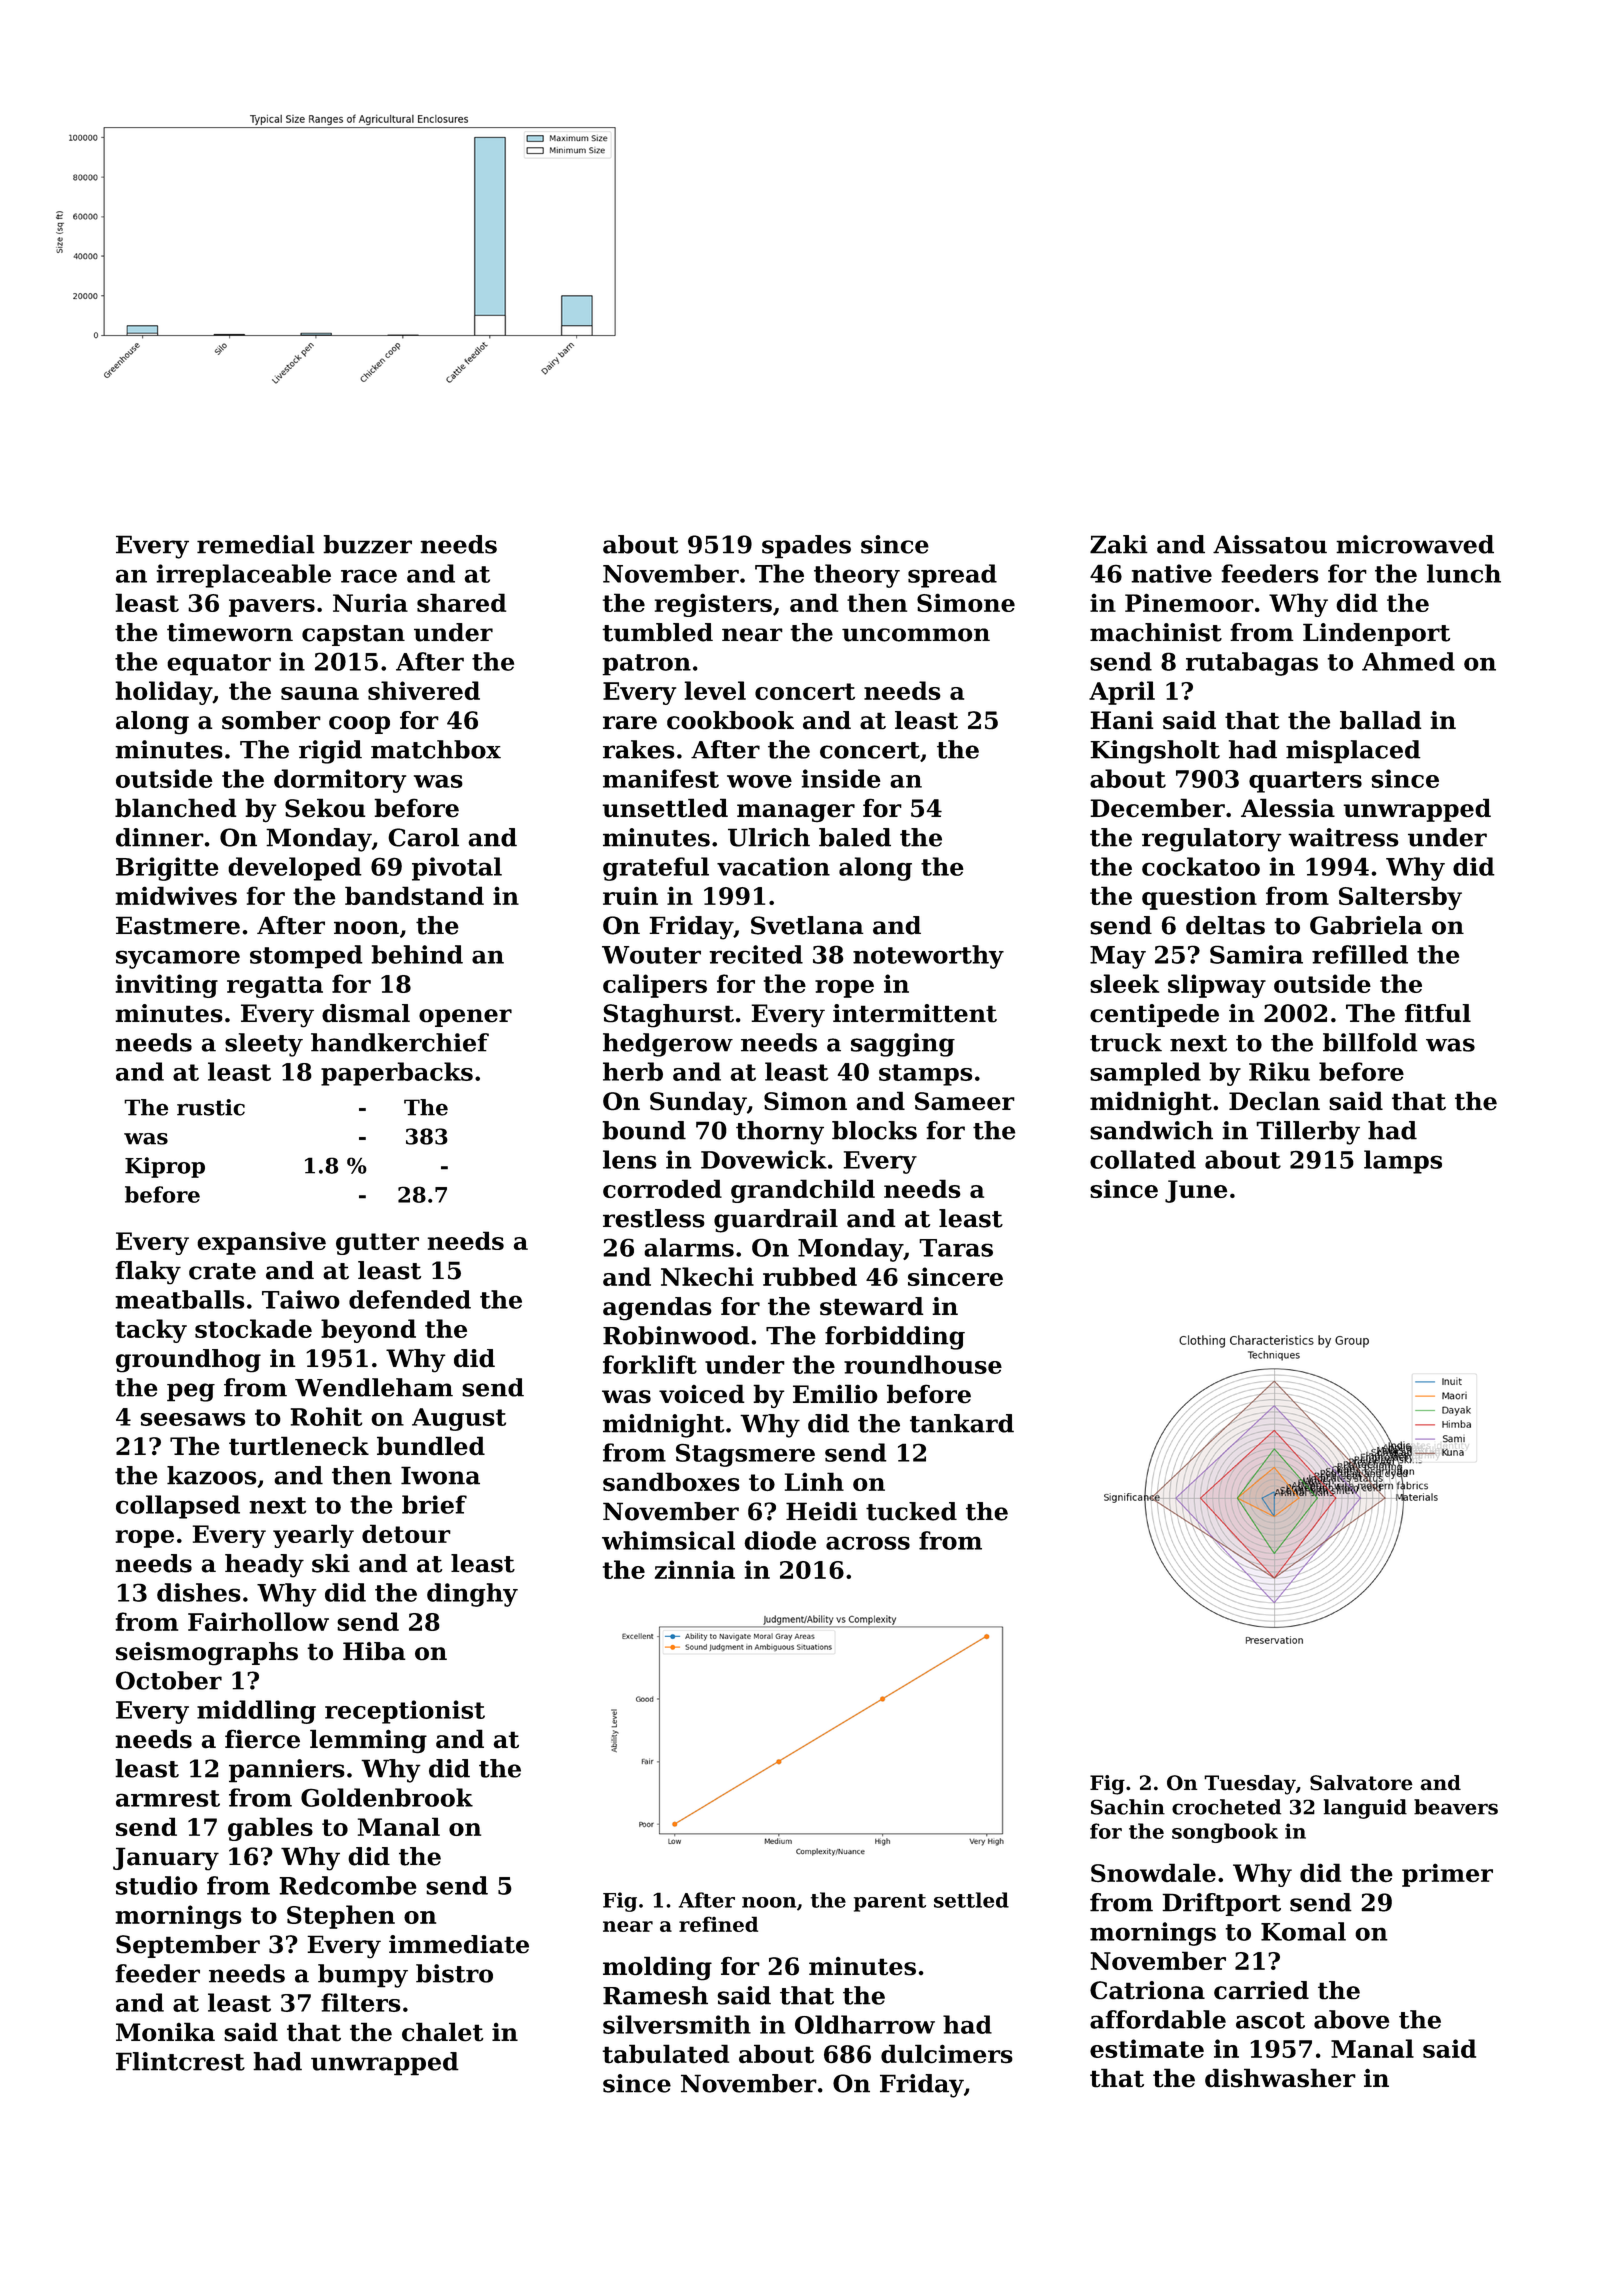  I want to click on Sekou, so click(325, 808).
